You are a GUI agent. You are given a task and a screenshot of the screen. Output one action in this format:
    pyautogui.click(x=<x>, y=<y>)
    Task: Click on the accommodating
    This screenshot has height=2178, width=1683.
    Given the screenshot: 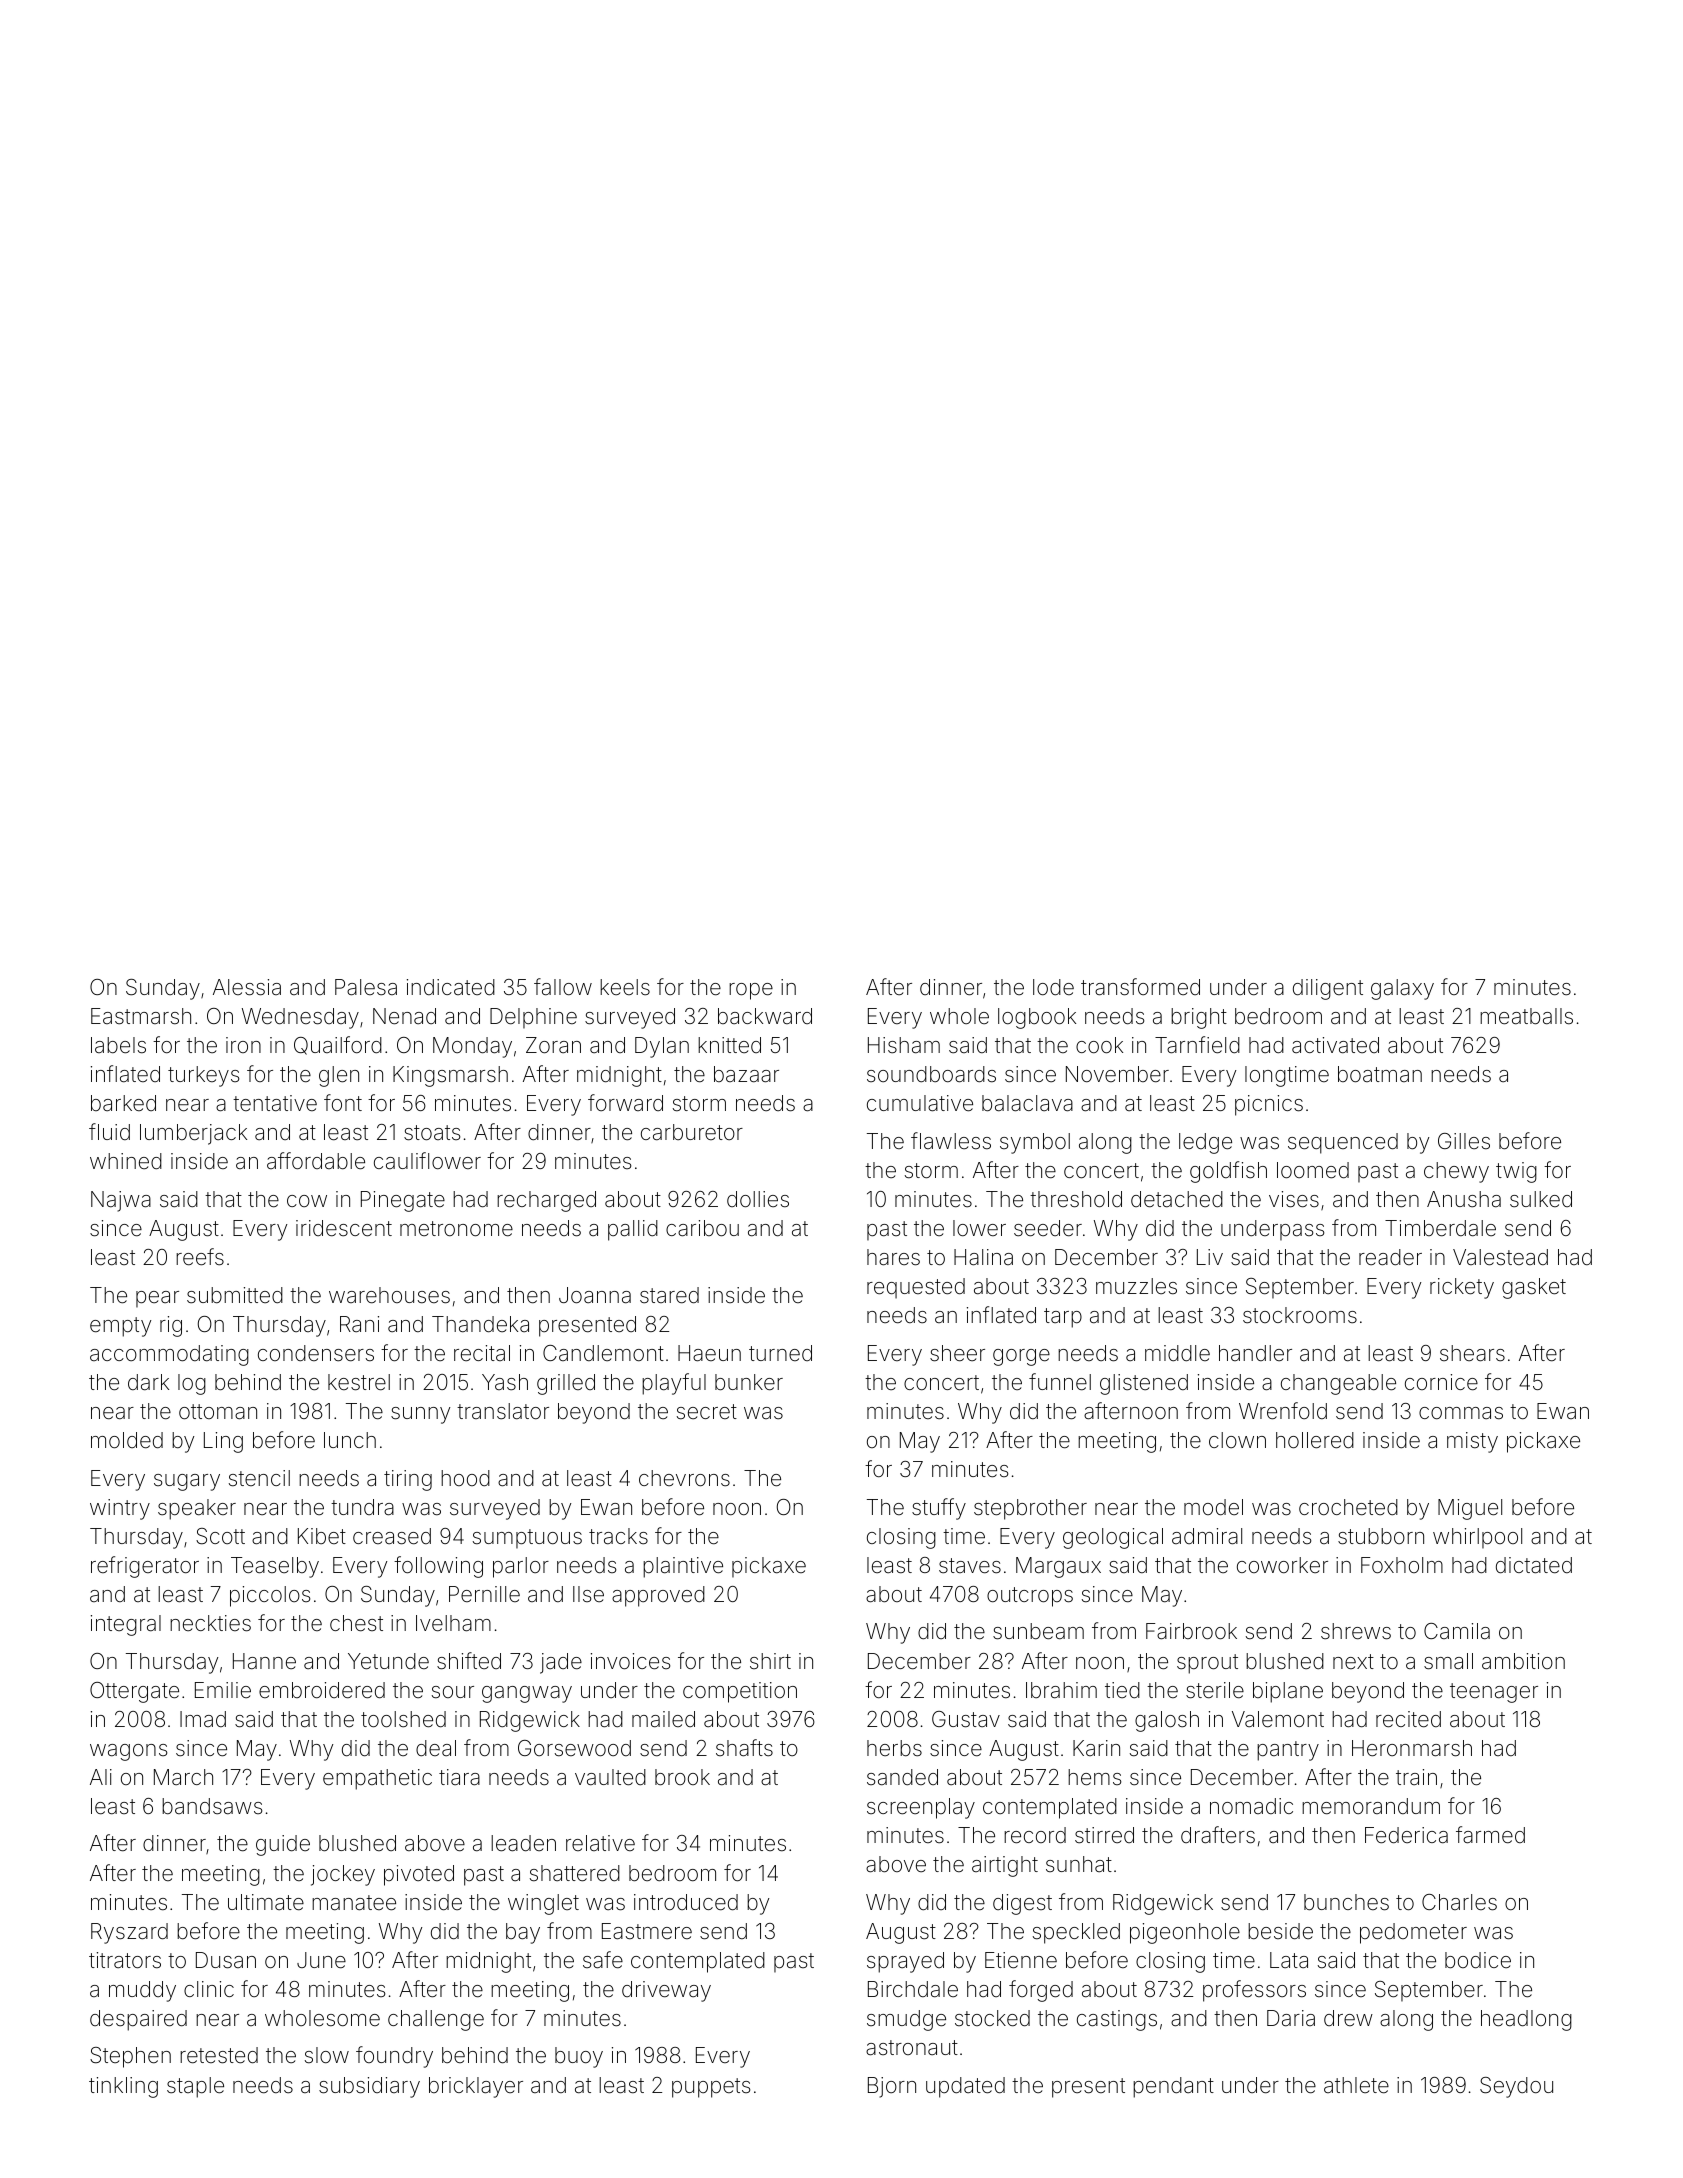 What is the action you would take?
    pyautogui.click(x=169, y=1355)
